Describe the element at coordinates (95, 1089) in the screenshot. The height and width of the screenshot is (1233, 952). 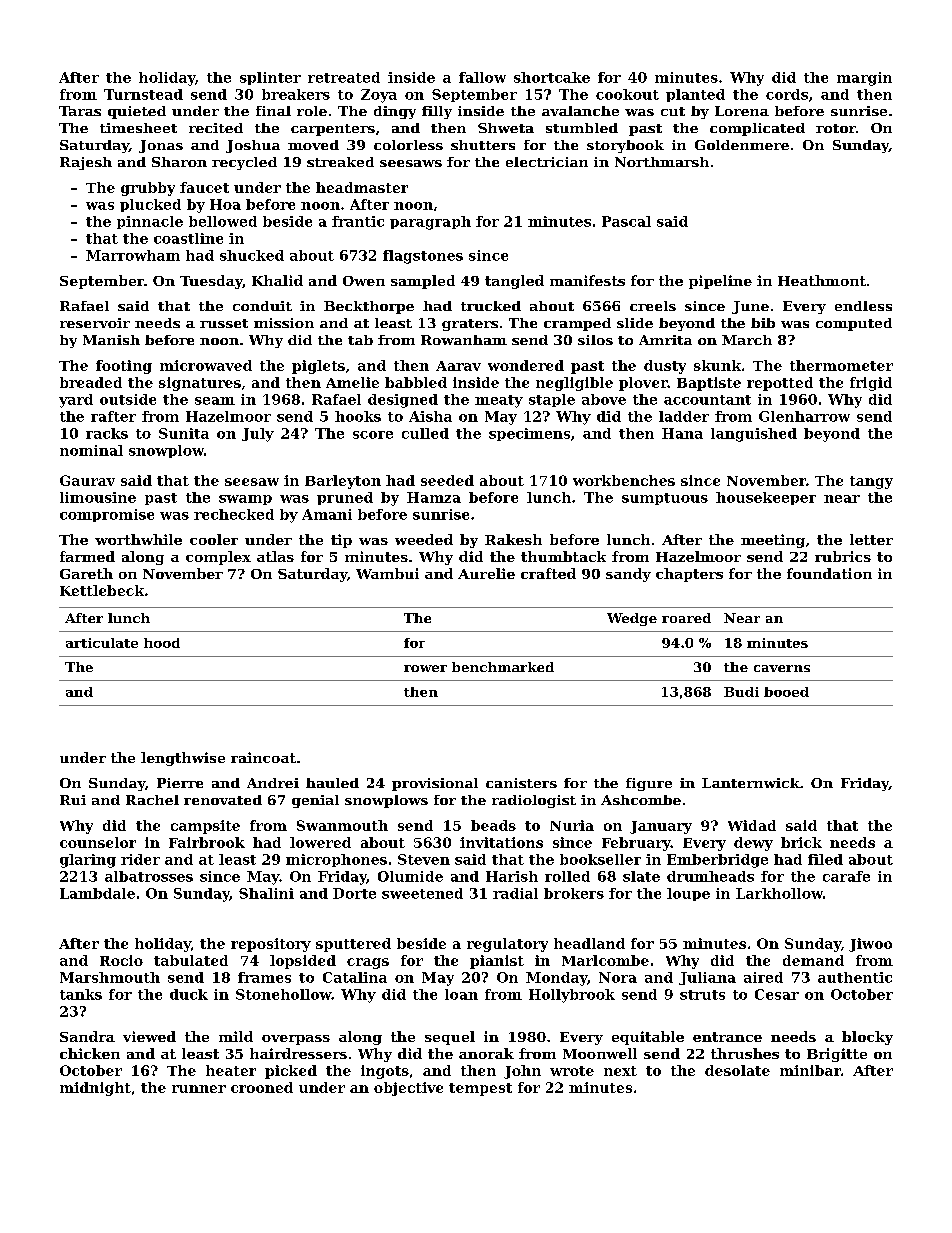
I see `midnight` at that location.
